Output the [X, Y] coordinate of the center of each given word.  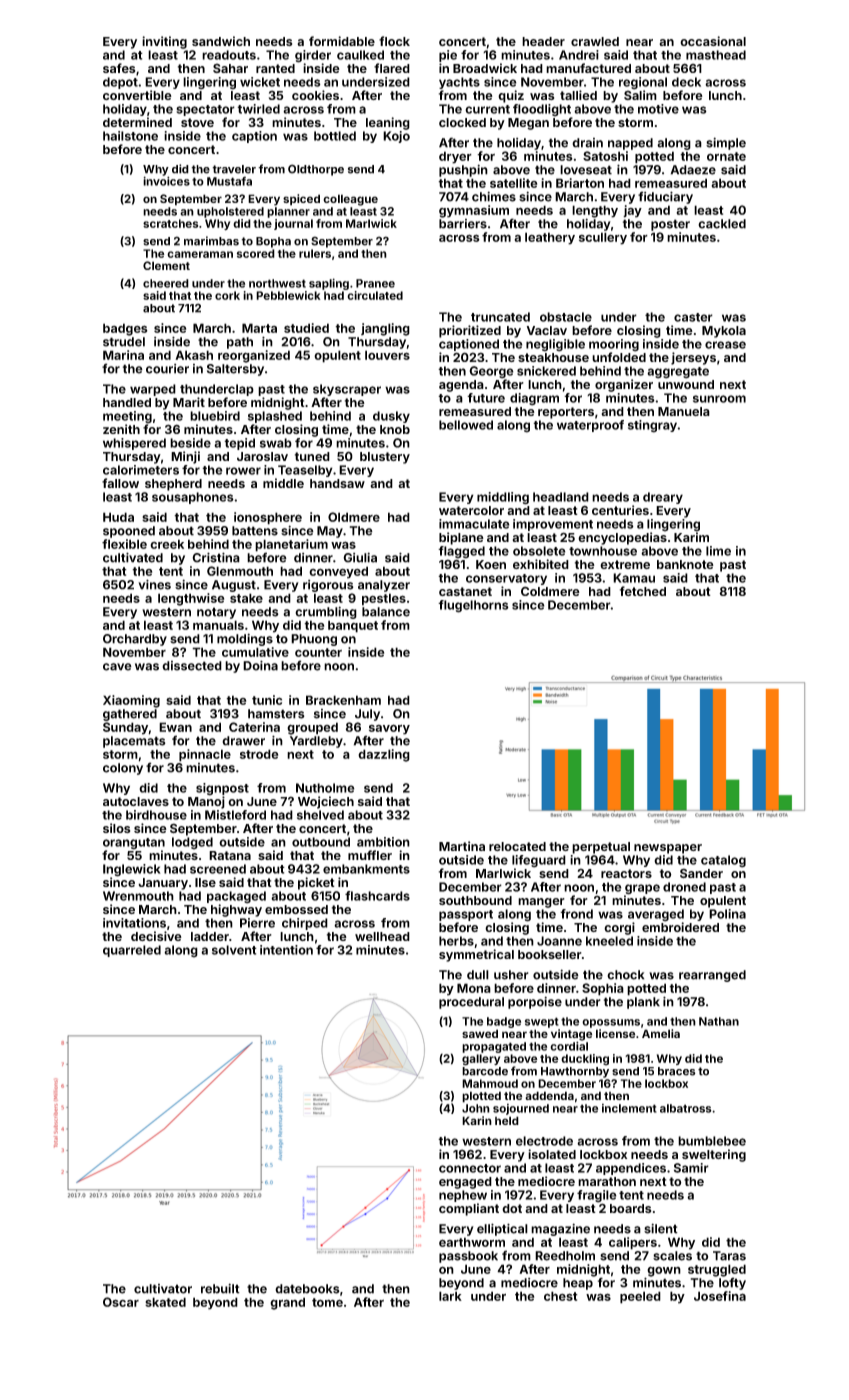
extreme [625, 564]
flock [394, 41]
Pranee [375, 283]
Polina [727, 914]
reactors [626, 873]
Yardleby [316, 742]
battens [255, 531]
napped [630, 144]
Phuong [314, 640]
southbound [475, 900]
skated [165, 1302]
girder [313, 56]
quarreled [132, 951]
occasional [713, 41]
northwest [277, 283]
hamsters [276, 714]
